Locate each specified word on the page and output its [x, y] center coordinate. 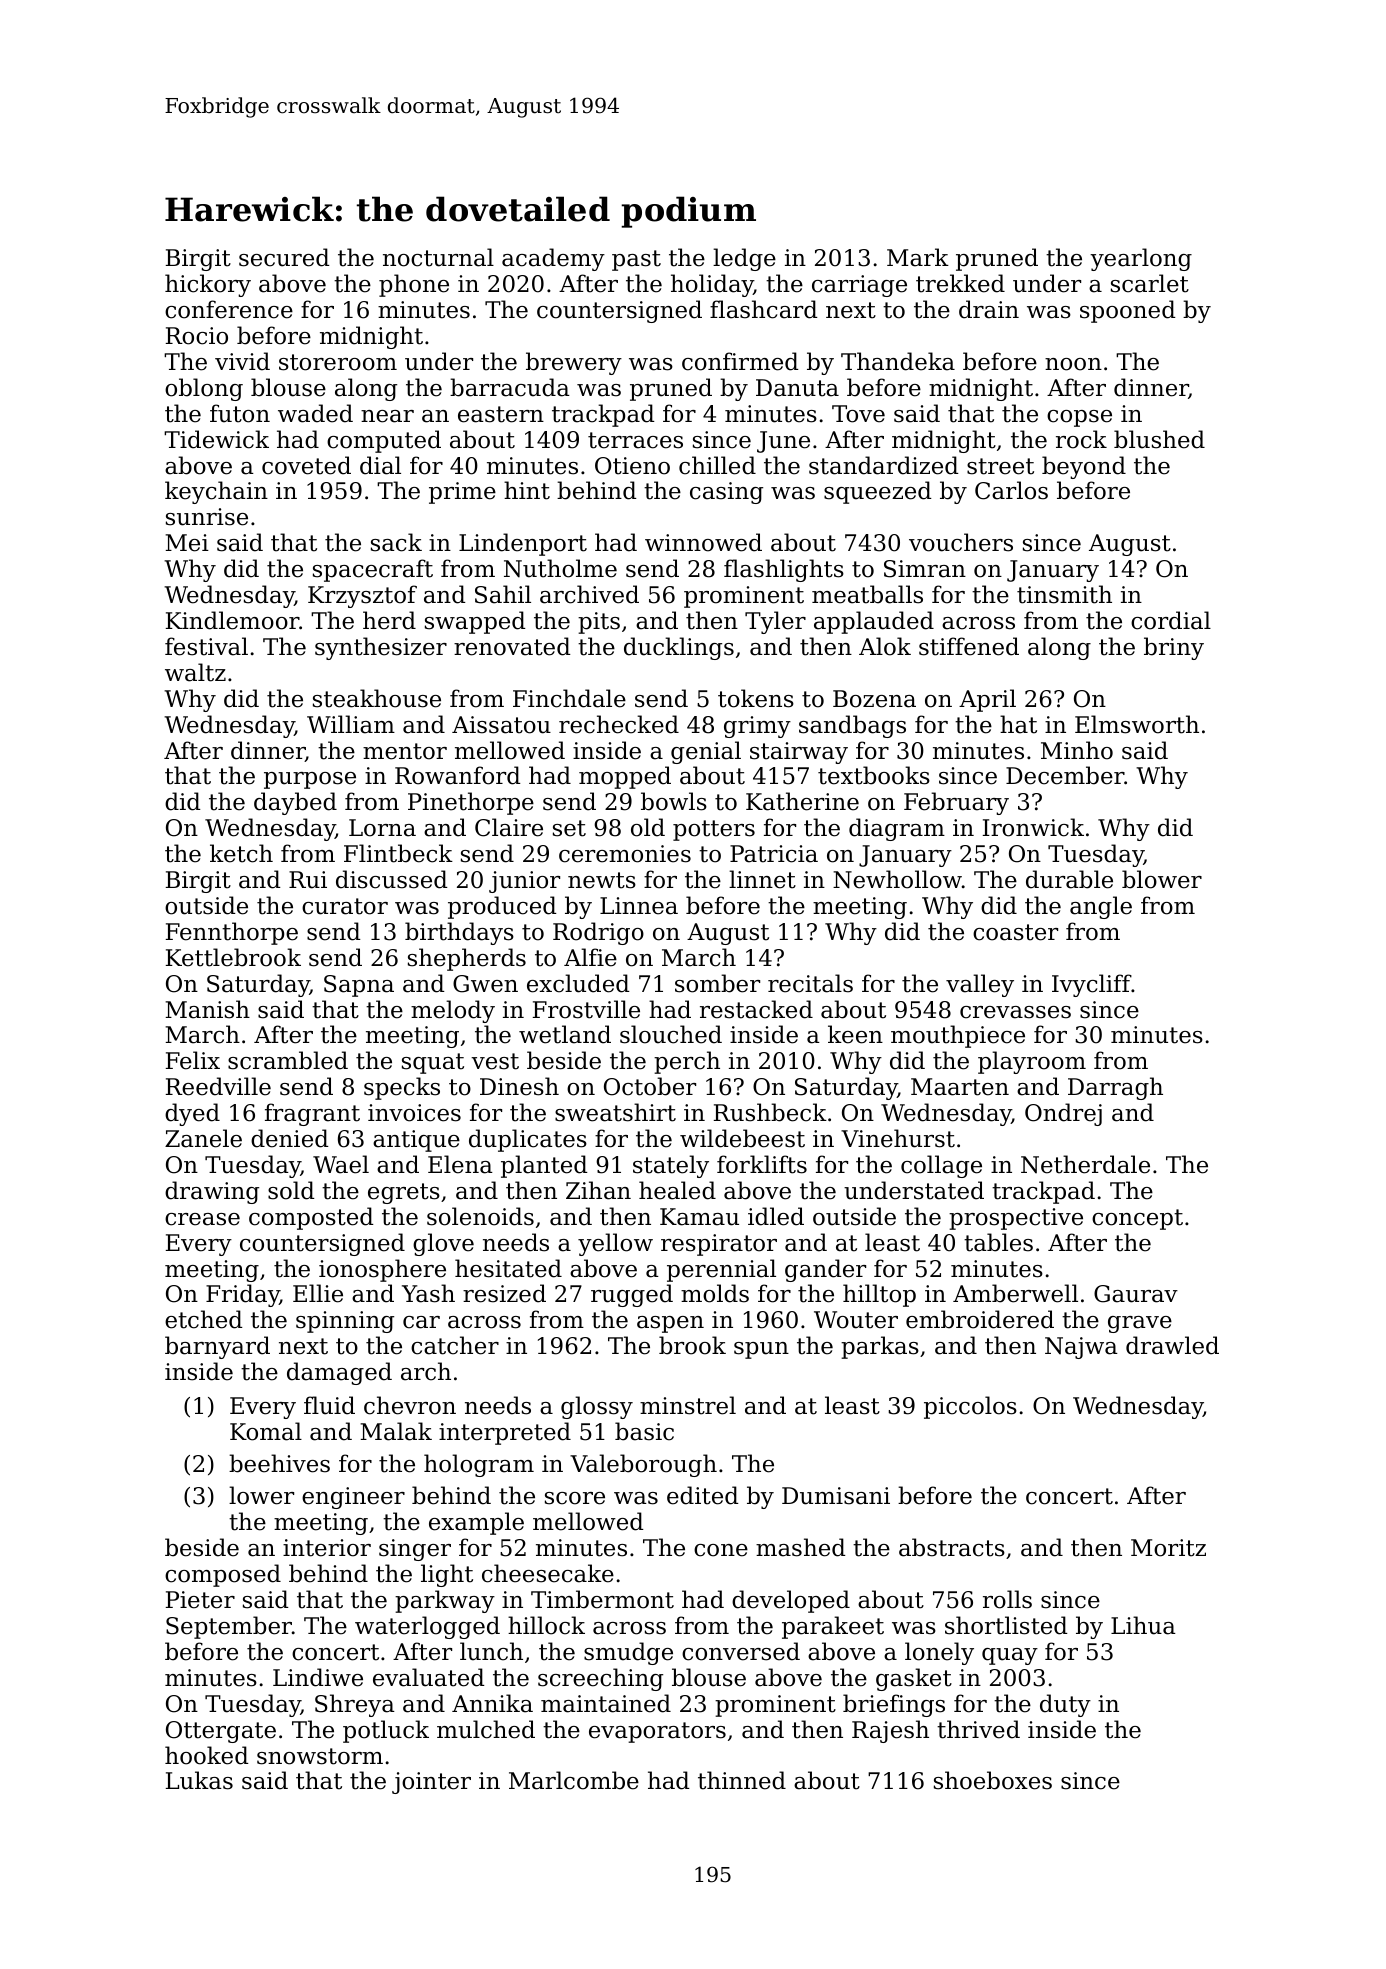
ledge [744, 259]
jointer [431, 1783]
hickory [208, 285]
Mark [918, 257]
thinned [742, 1780]
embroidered [980, 1319]
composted [311, 1218]
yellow [615, 1244]
